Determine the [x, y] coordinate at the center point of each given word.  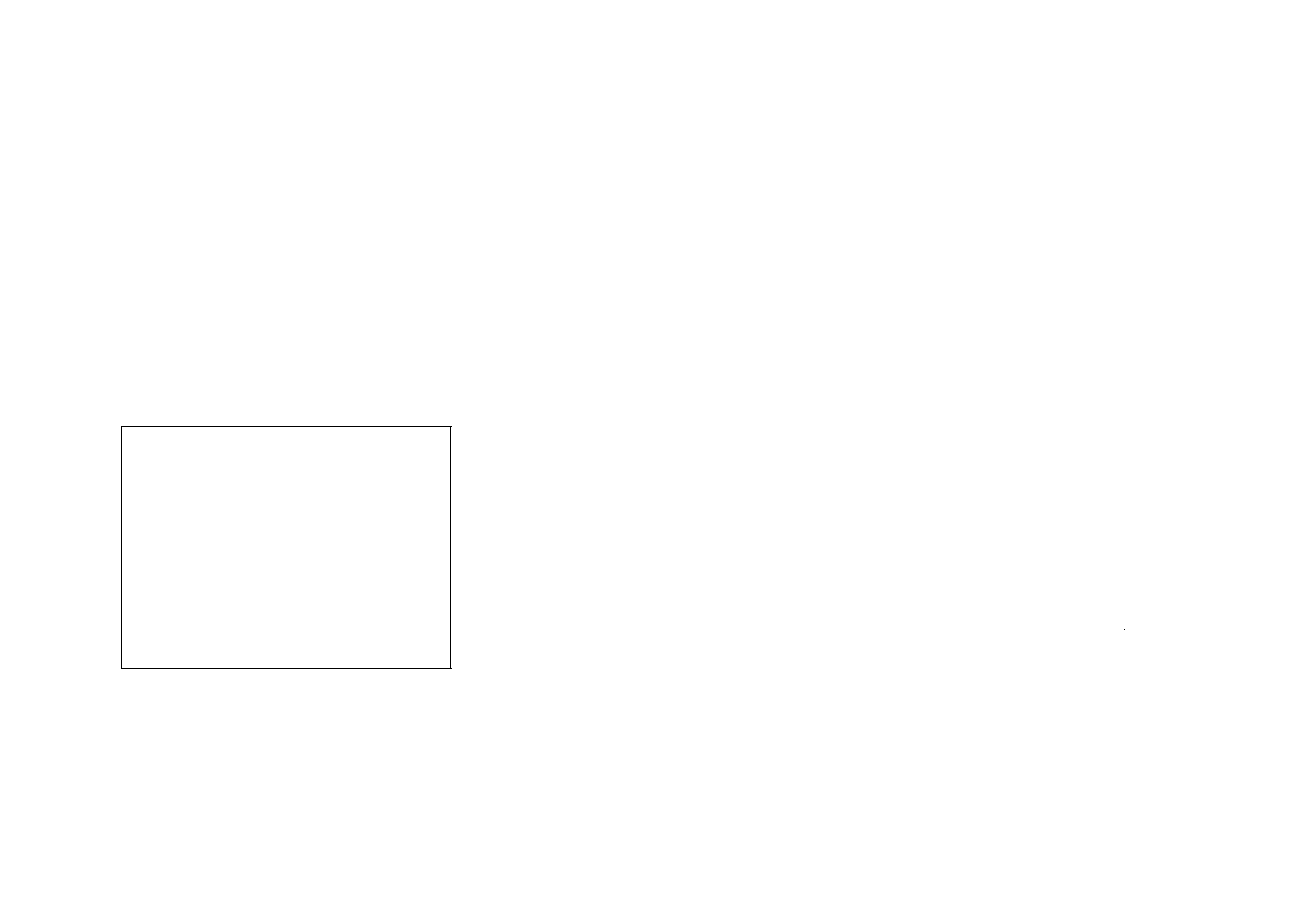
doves [723, 811]
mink [564, 810]
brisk [972, 811]
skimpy [295, 287]
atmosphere [720, 117]
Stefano [1127, 610]
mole [978, 176]
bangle [529, 547]
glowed [573, 590]
